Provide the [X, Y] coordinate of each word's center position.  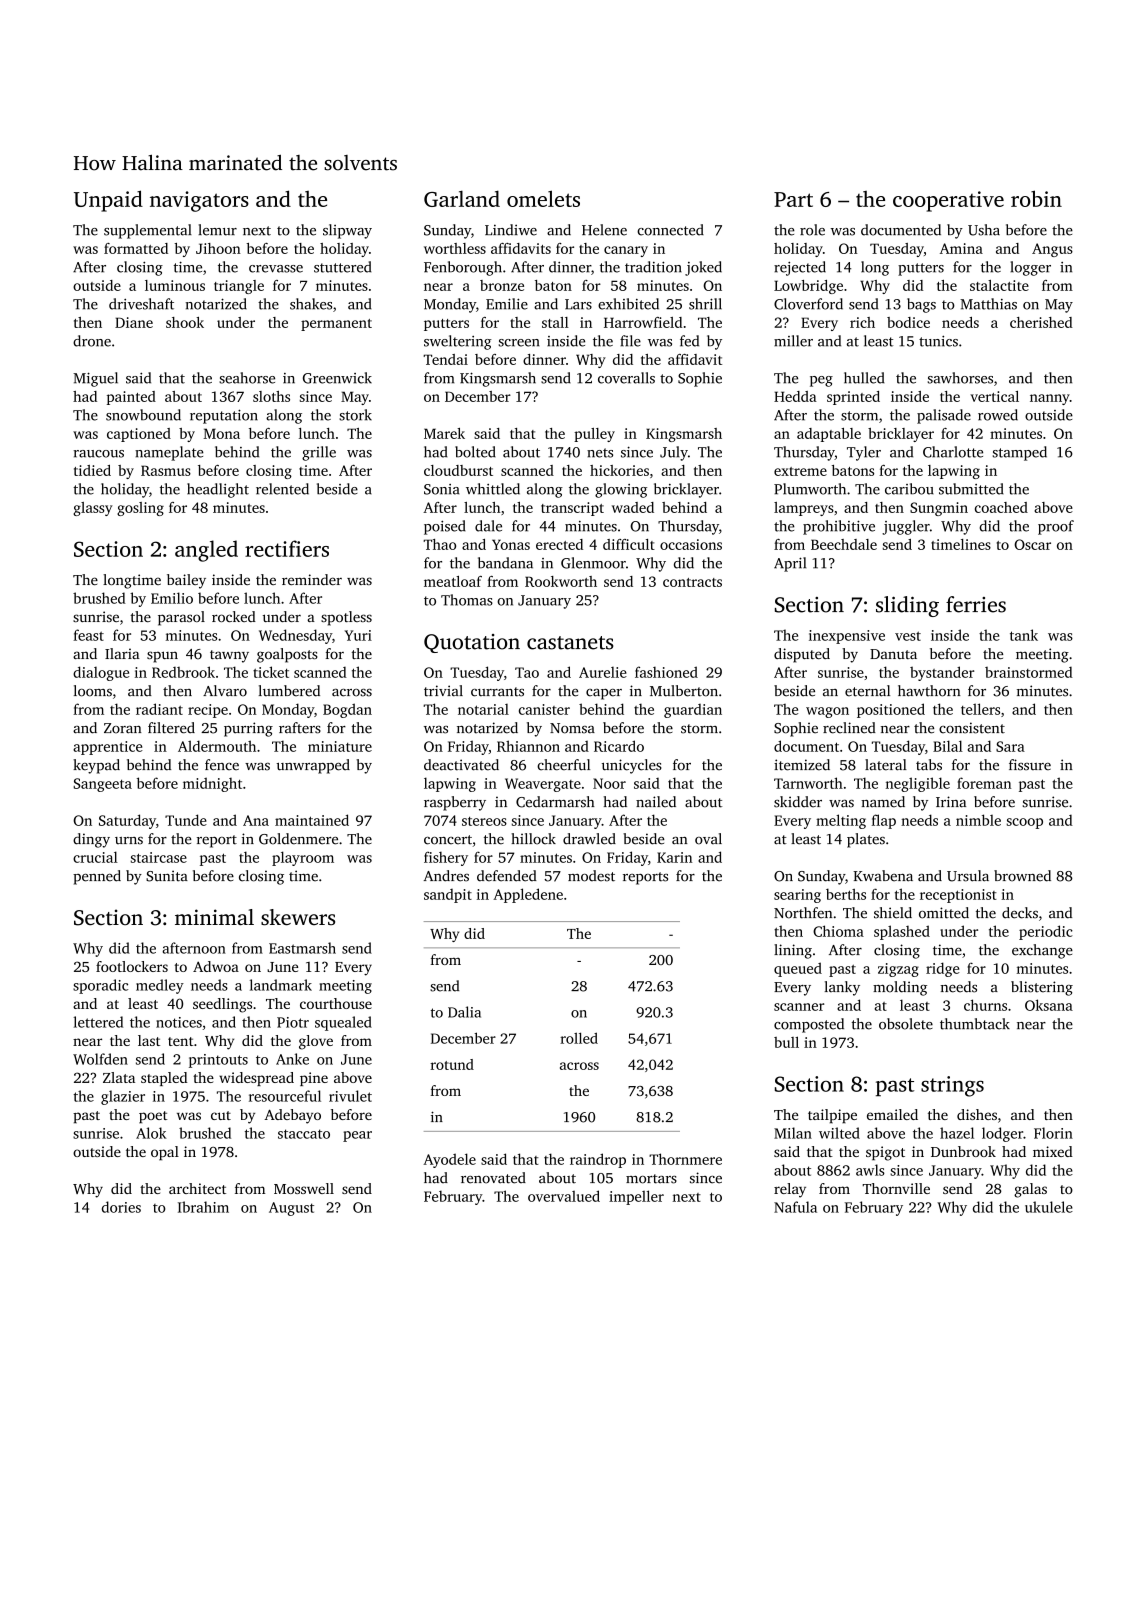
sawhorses [960, 378]
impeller [636, 1197]
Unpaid [108, 201]
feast [88, 635]
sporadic [100, 986]
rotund [452, 1064]
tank [1024, 635]
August [291, 1209]
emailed [892, 1114]
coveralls [626, 378]
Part [793, 199]
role [812, 230]
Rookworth [561, 581]
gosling [140, 509]
